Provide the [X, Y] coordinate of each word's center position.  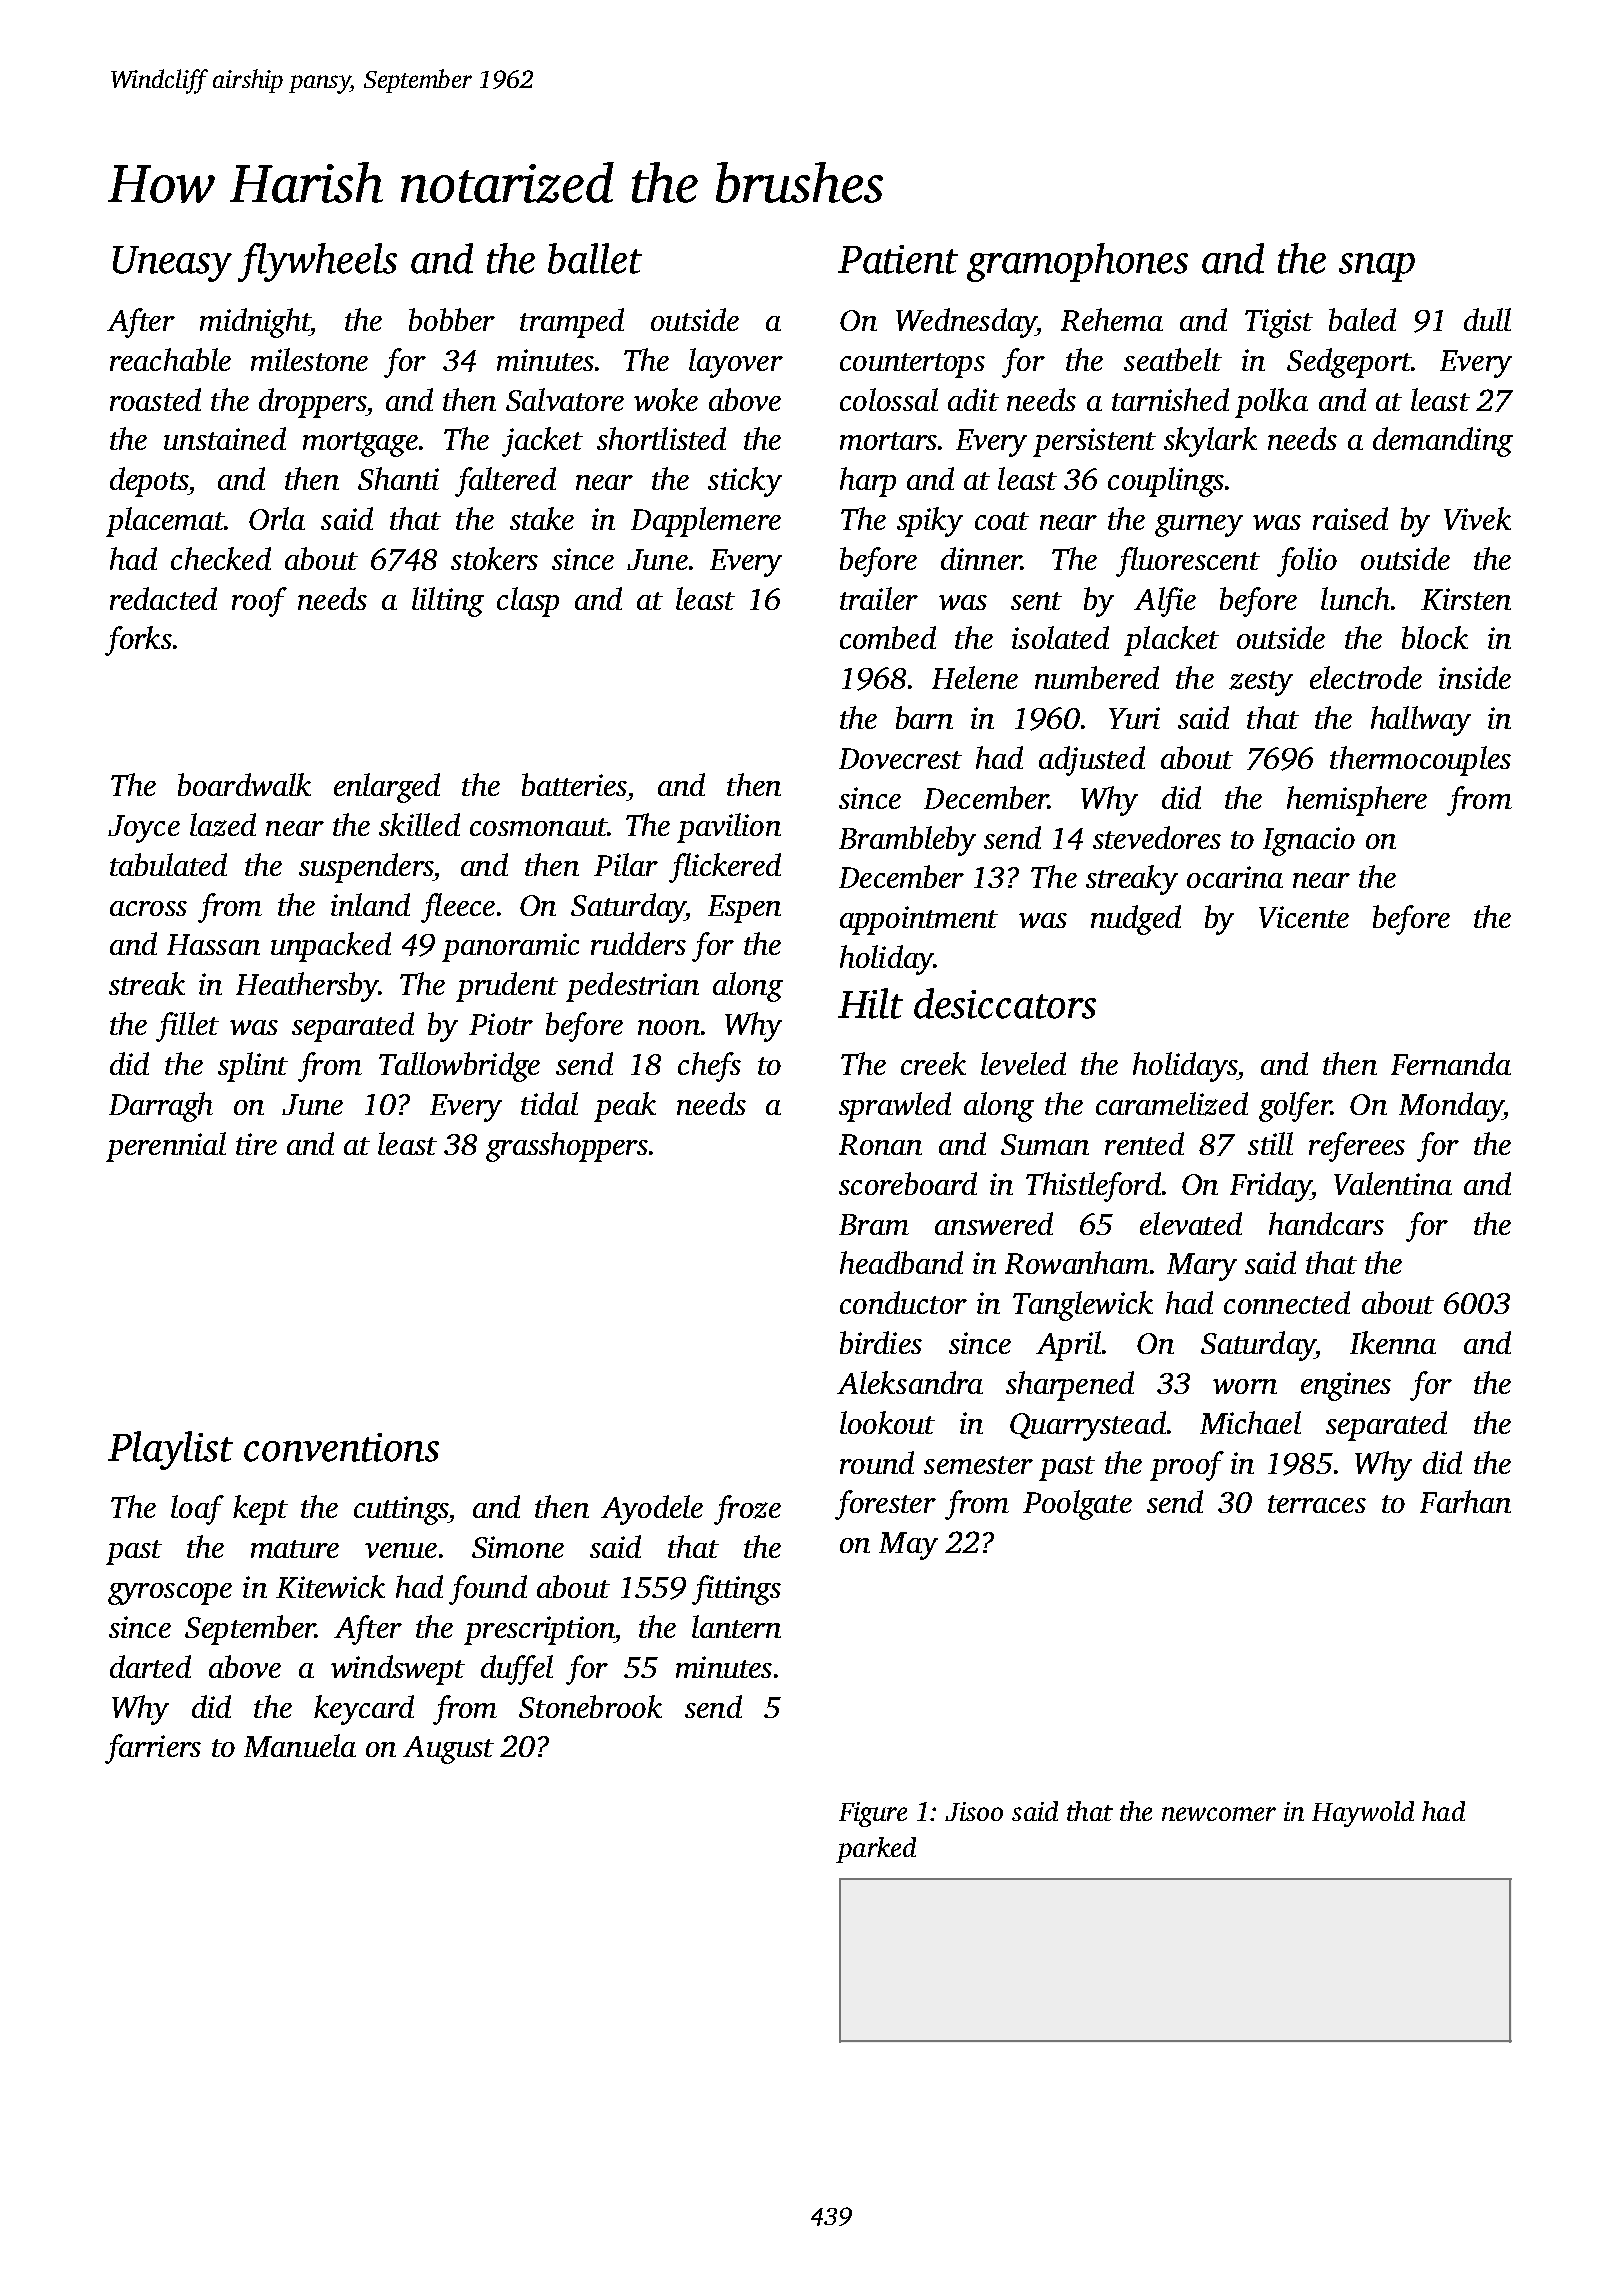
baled [1362, 319]
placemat [165, 522]
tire [256, 1144]
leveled [1023, 1063]
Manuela [300, 1745]
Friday [1270, 1187]
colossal [889, 399]
